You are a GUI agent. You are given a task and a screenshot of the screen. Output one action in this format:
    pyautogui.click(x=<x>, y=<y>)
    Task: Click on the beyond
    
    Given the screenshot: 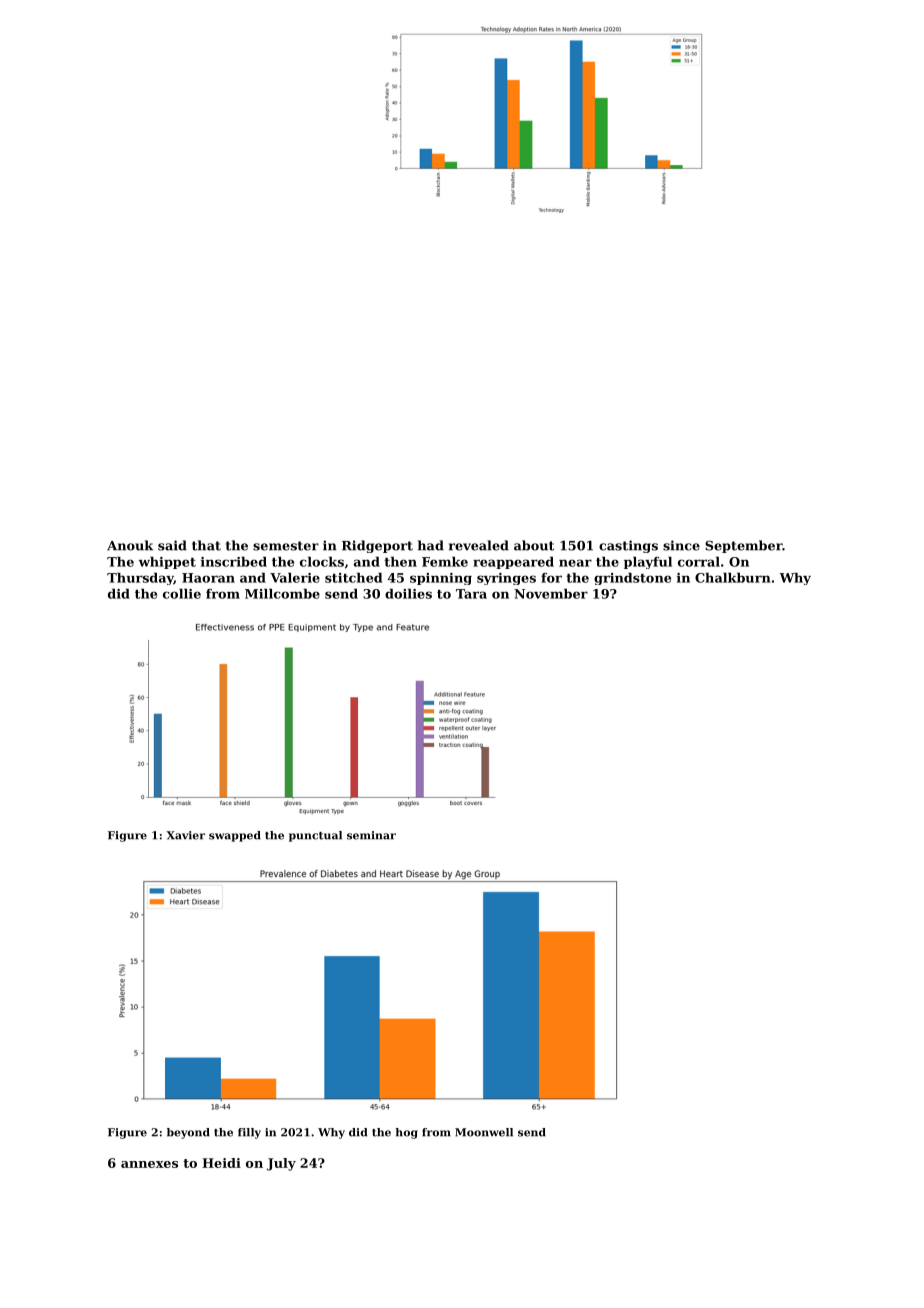 What is the action you would take?
    pyautogui.click(x=188, y=1133)
